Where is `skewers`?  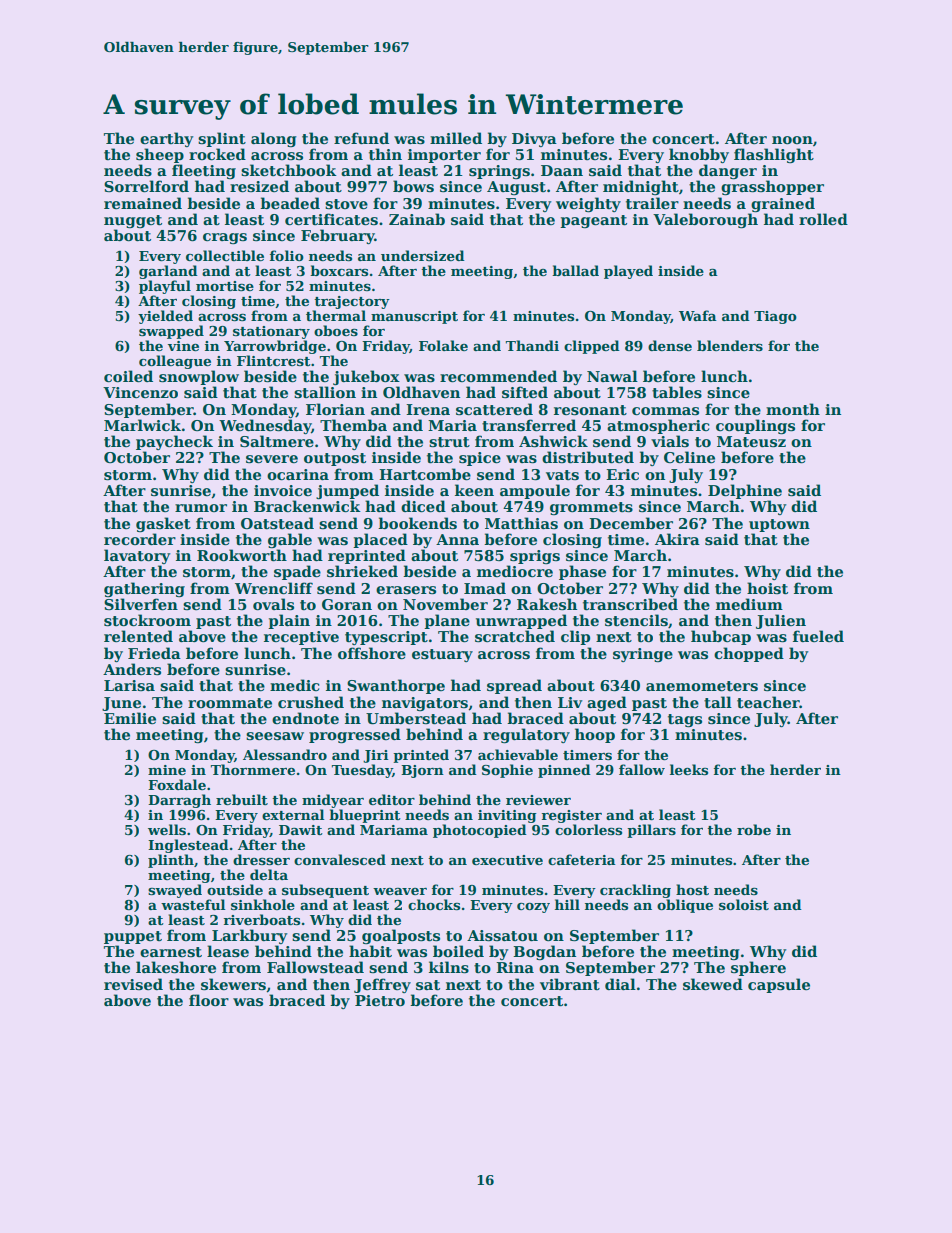 skewers is located at coordinates (233, 984).
